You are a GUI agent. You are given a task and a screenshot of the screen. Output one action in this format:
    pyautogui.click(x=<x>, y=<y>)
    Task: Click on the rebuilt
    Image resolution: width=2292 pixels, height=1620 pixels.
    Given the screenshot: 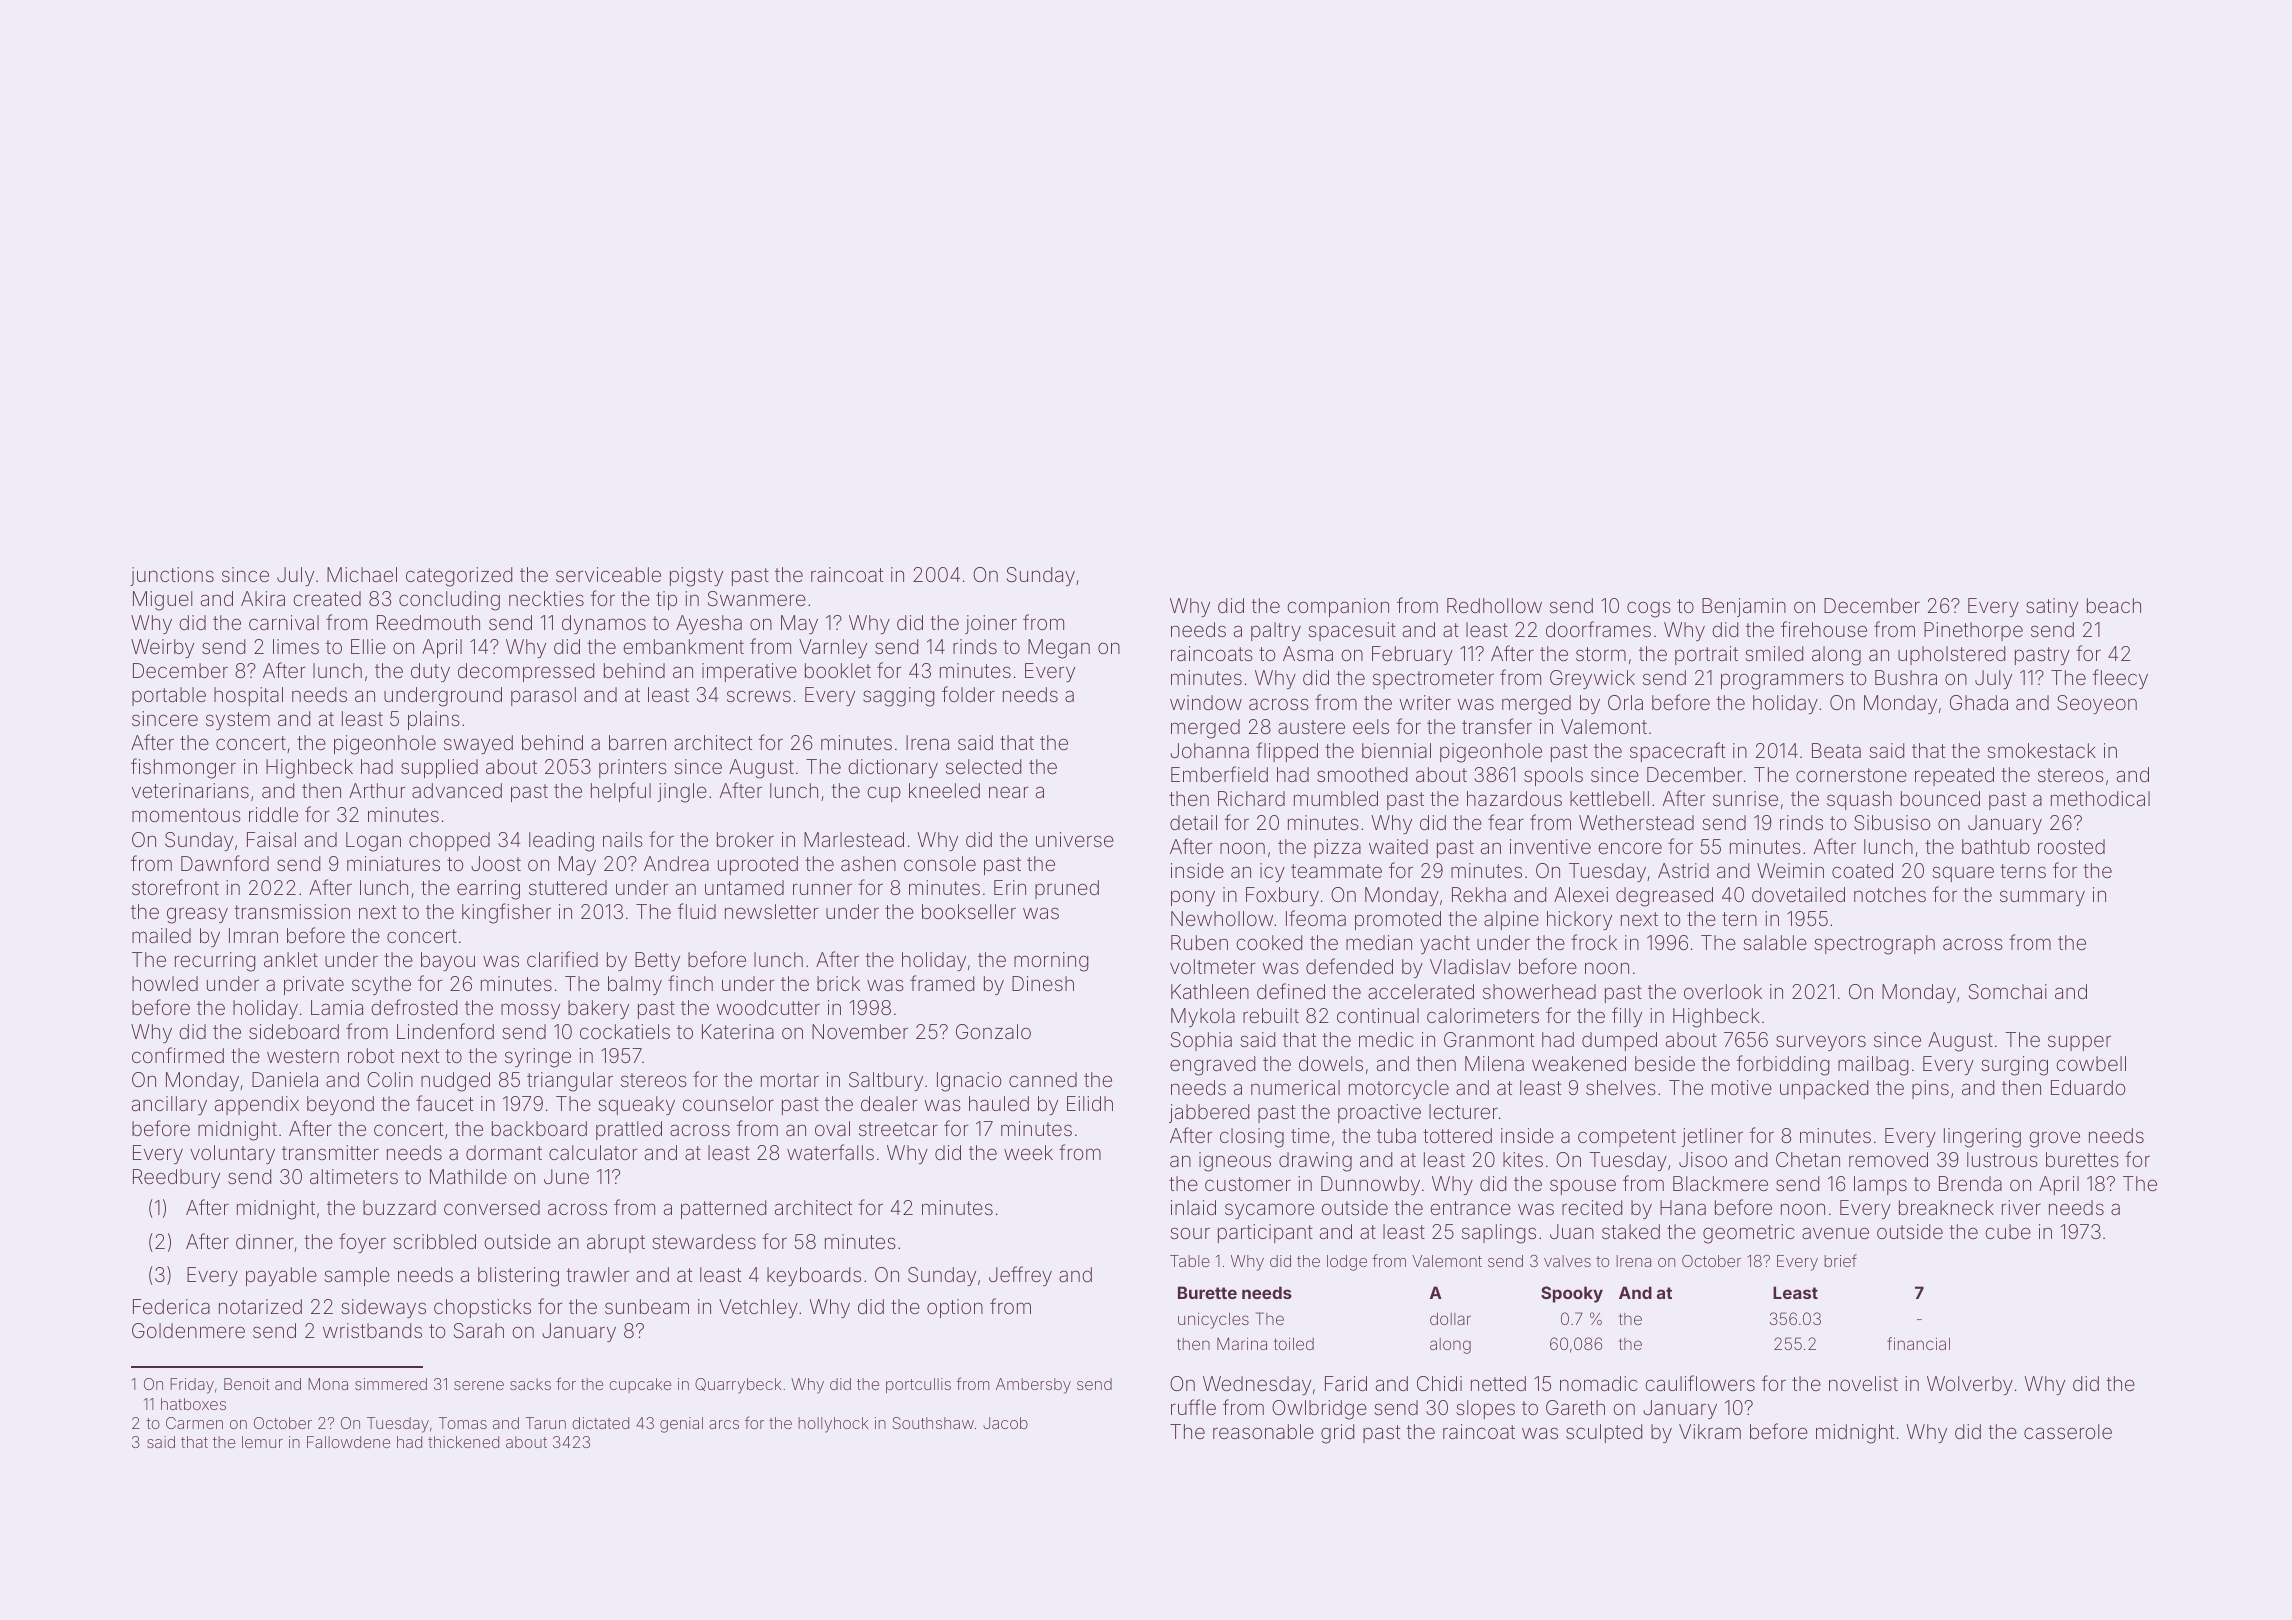 What is the action you would take?
    pyautogui.click(x=1271, y=1015)
